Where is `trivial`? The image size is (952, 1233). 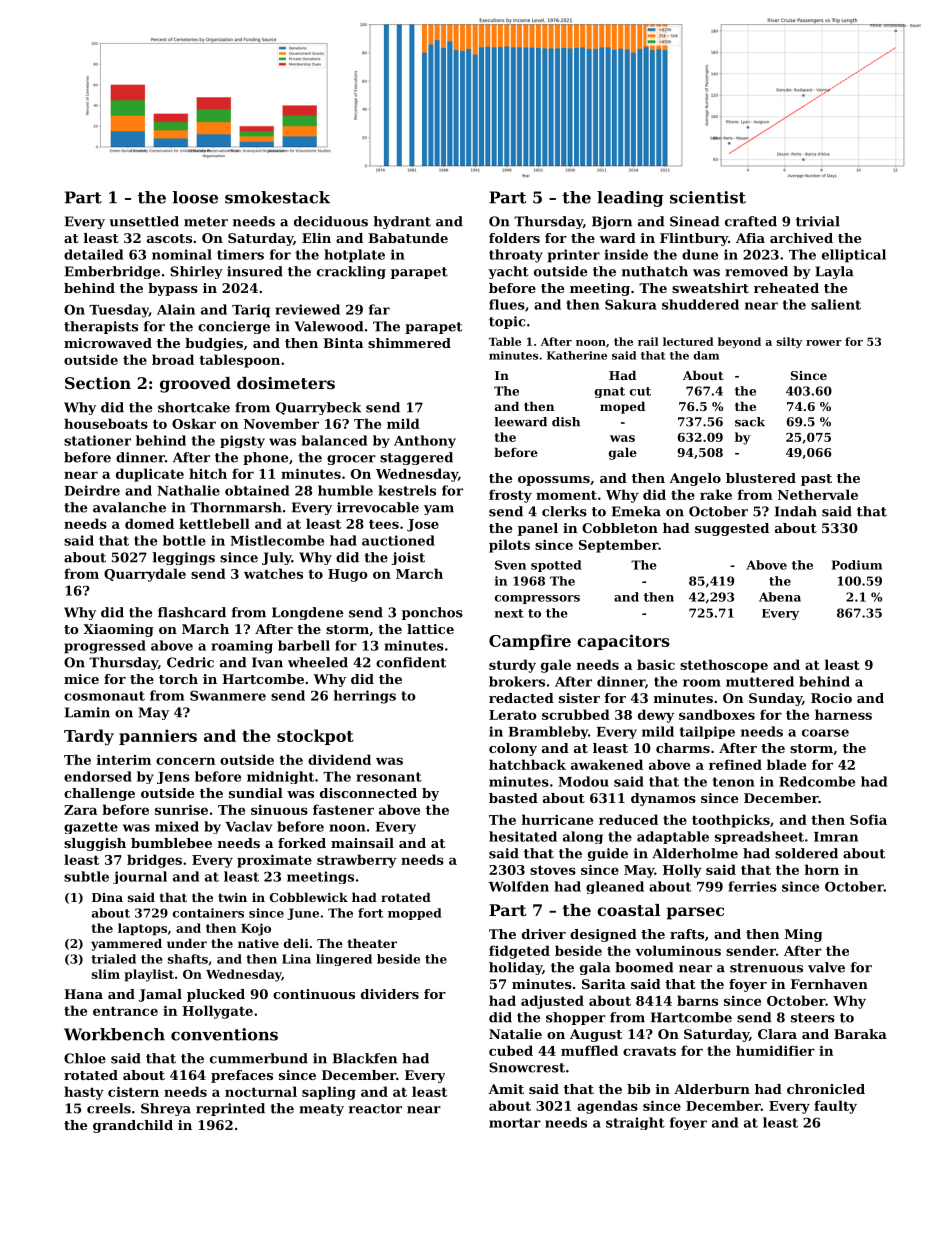 trivial is located at coordinates (818, 221).
